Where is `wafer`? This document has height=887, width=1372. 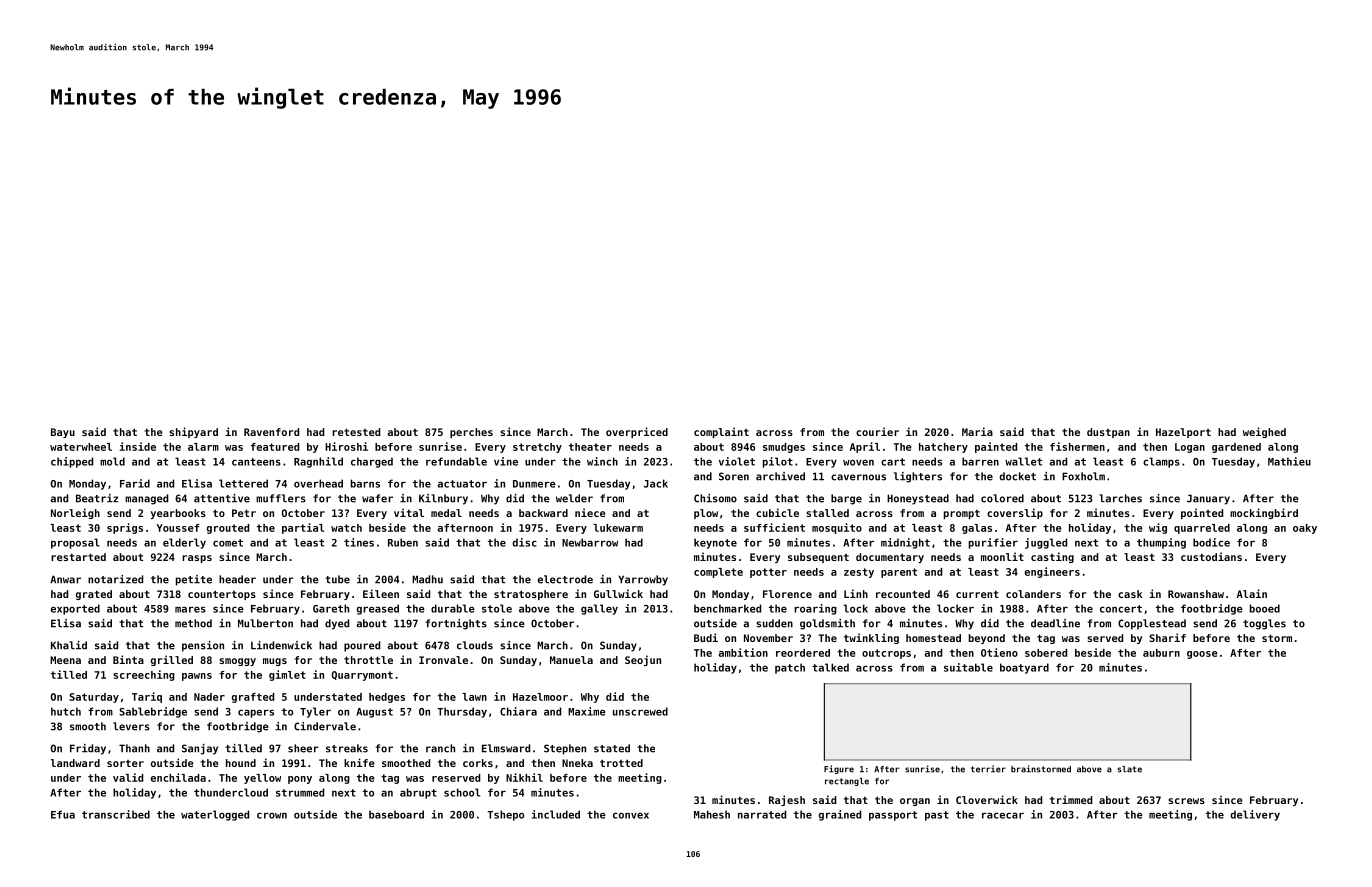
wafer is located at coordinates (377, 498).
